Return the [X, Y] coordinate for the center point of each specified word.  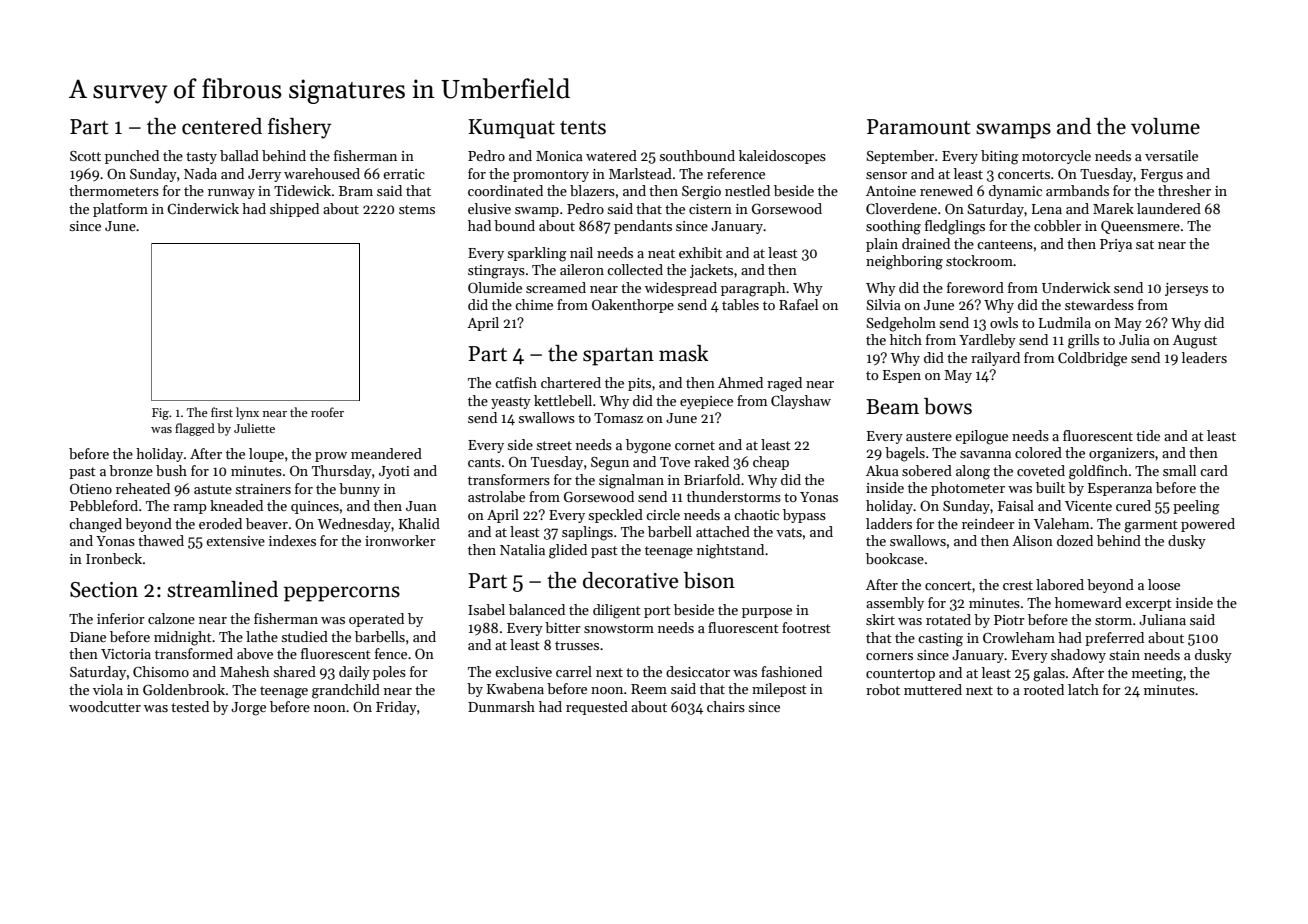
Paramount [918, 127]
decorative [630, 580]
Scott [85, 156]
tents [583, 128]
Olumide [495, 287]
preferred [1114, 639]
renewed [946, 190]
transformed [194, 653]
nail [581, 252]
